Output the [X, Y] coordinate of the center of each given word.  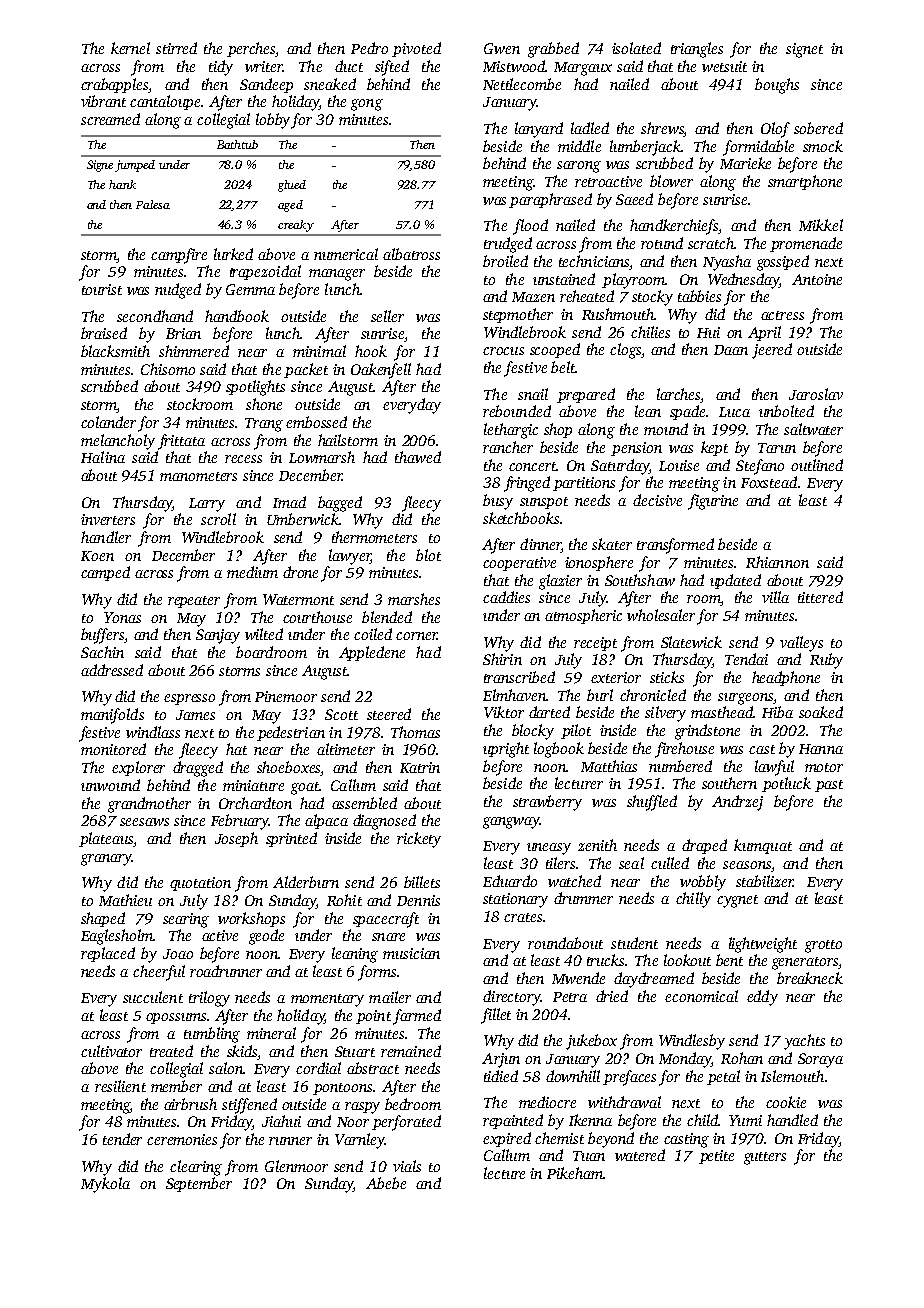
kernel [130, 48]
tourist [102, 289]
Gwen [502, 48]
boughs [777, 86]
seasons [747, 865]
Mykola [105, 1185]
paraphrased [550, 200]
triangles [697, 50]
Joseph [236, 839]
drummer [583, 898]
